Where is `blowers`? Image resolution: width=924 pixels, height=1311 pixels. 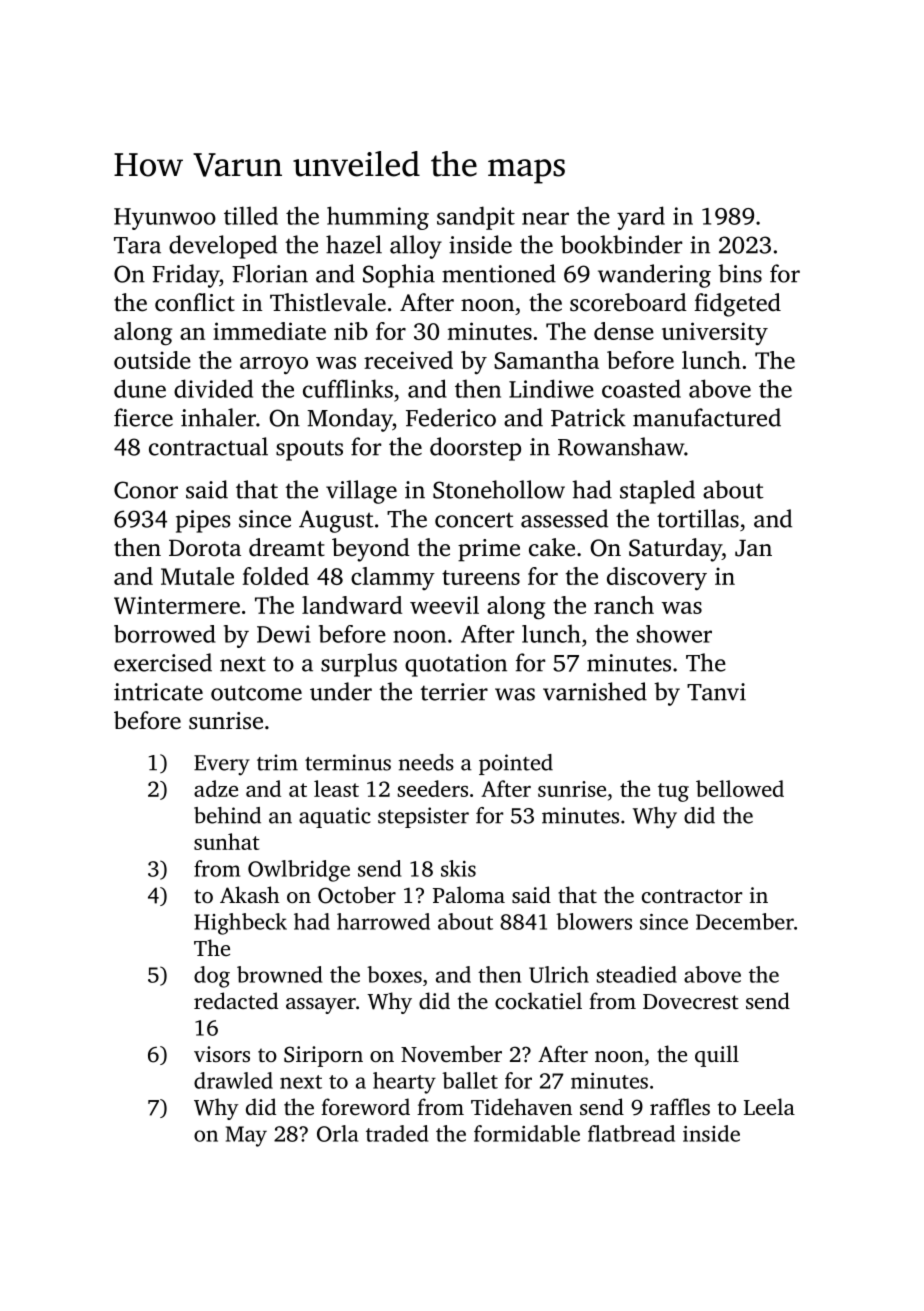
blowers is located at coordinates (594, 921).
